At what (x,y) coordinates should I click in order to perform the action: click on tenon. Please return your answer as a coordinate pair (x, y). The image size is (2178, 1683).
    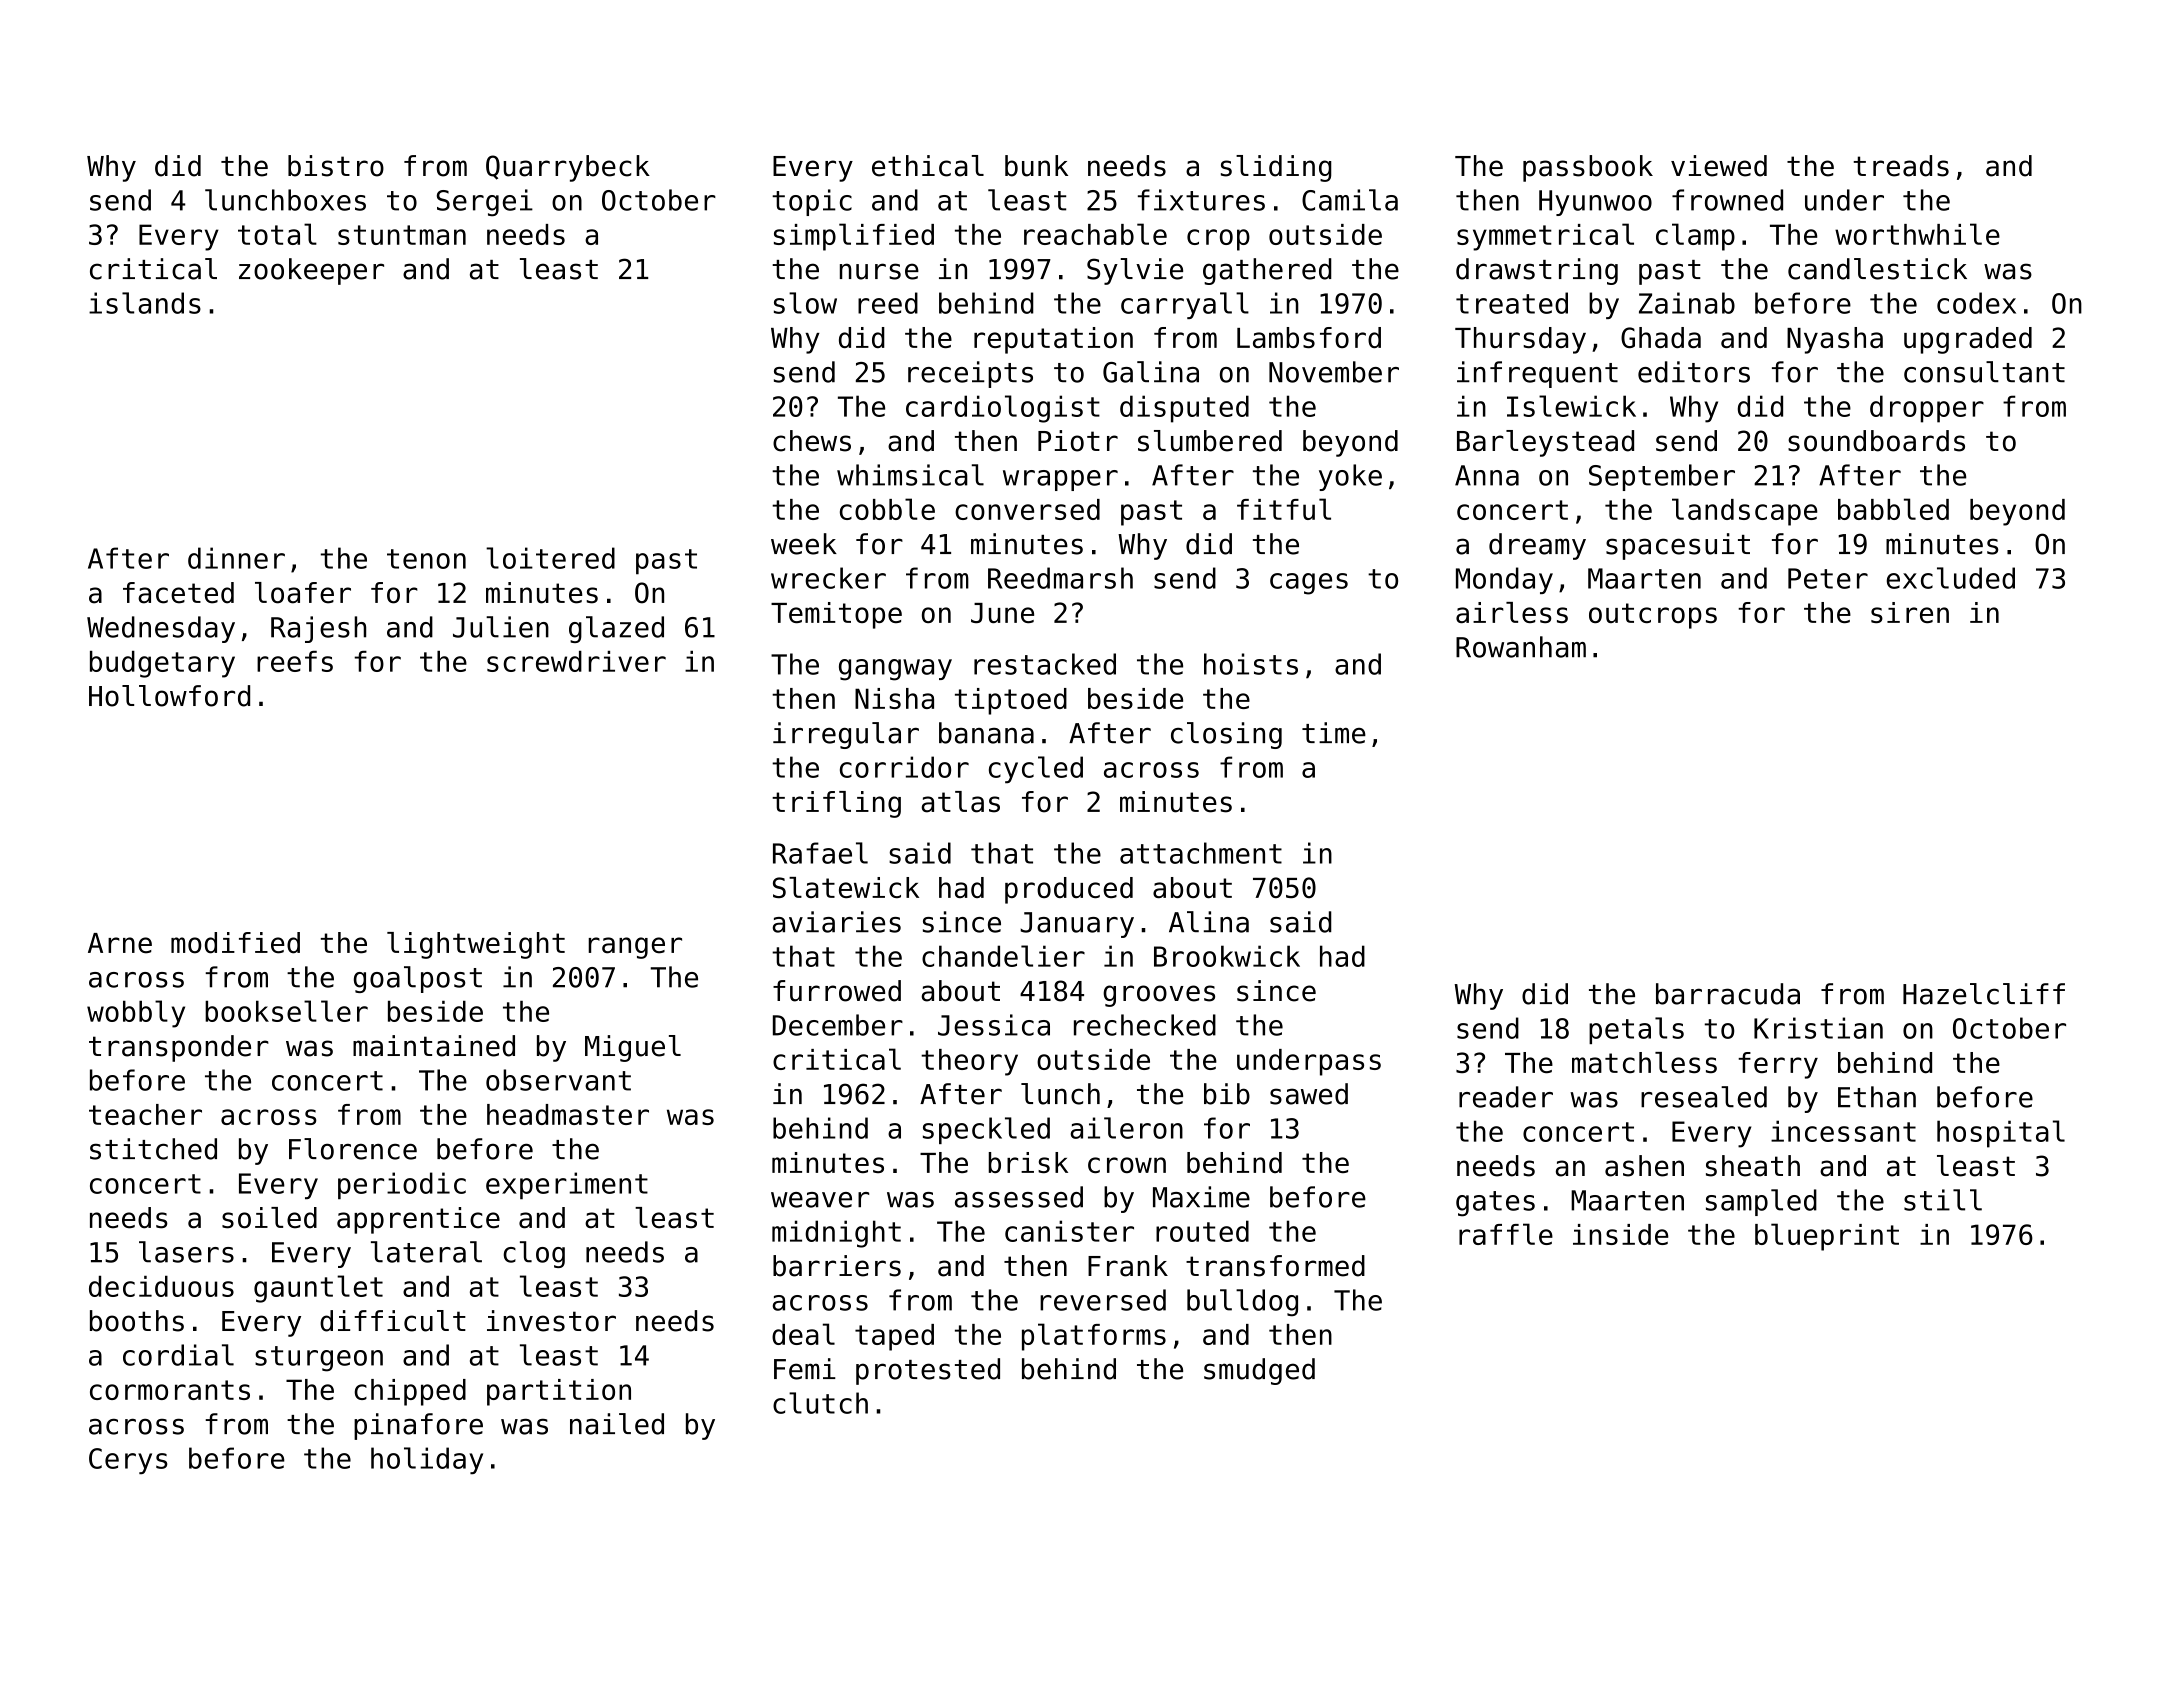
    Looking at the image, I should click on (426, 559).
